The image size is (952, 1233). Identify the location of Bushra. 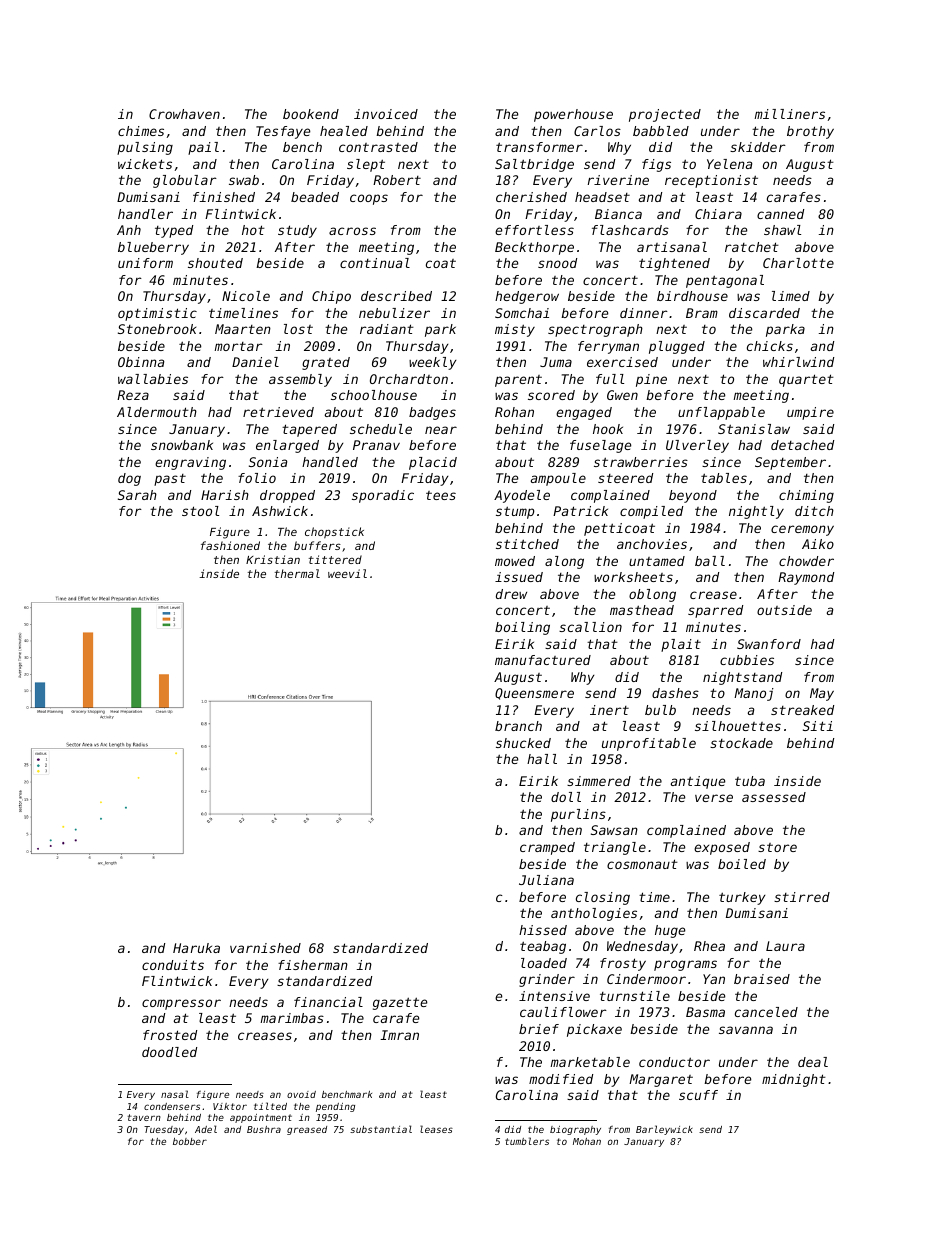
(264, 1129).
